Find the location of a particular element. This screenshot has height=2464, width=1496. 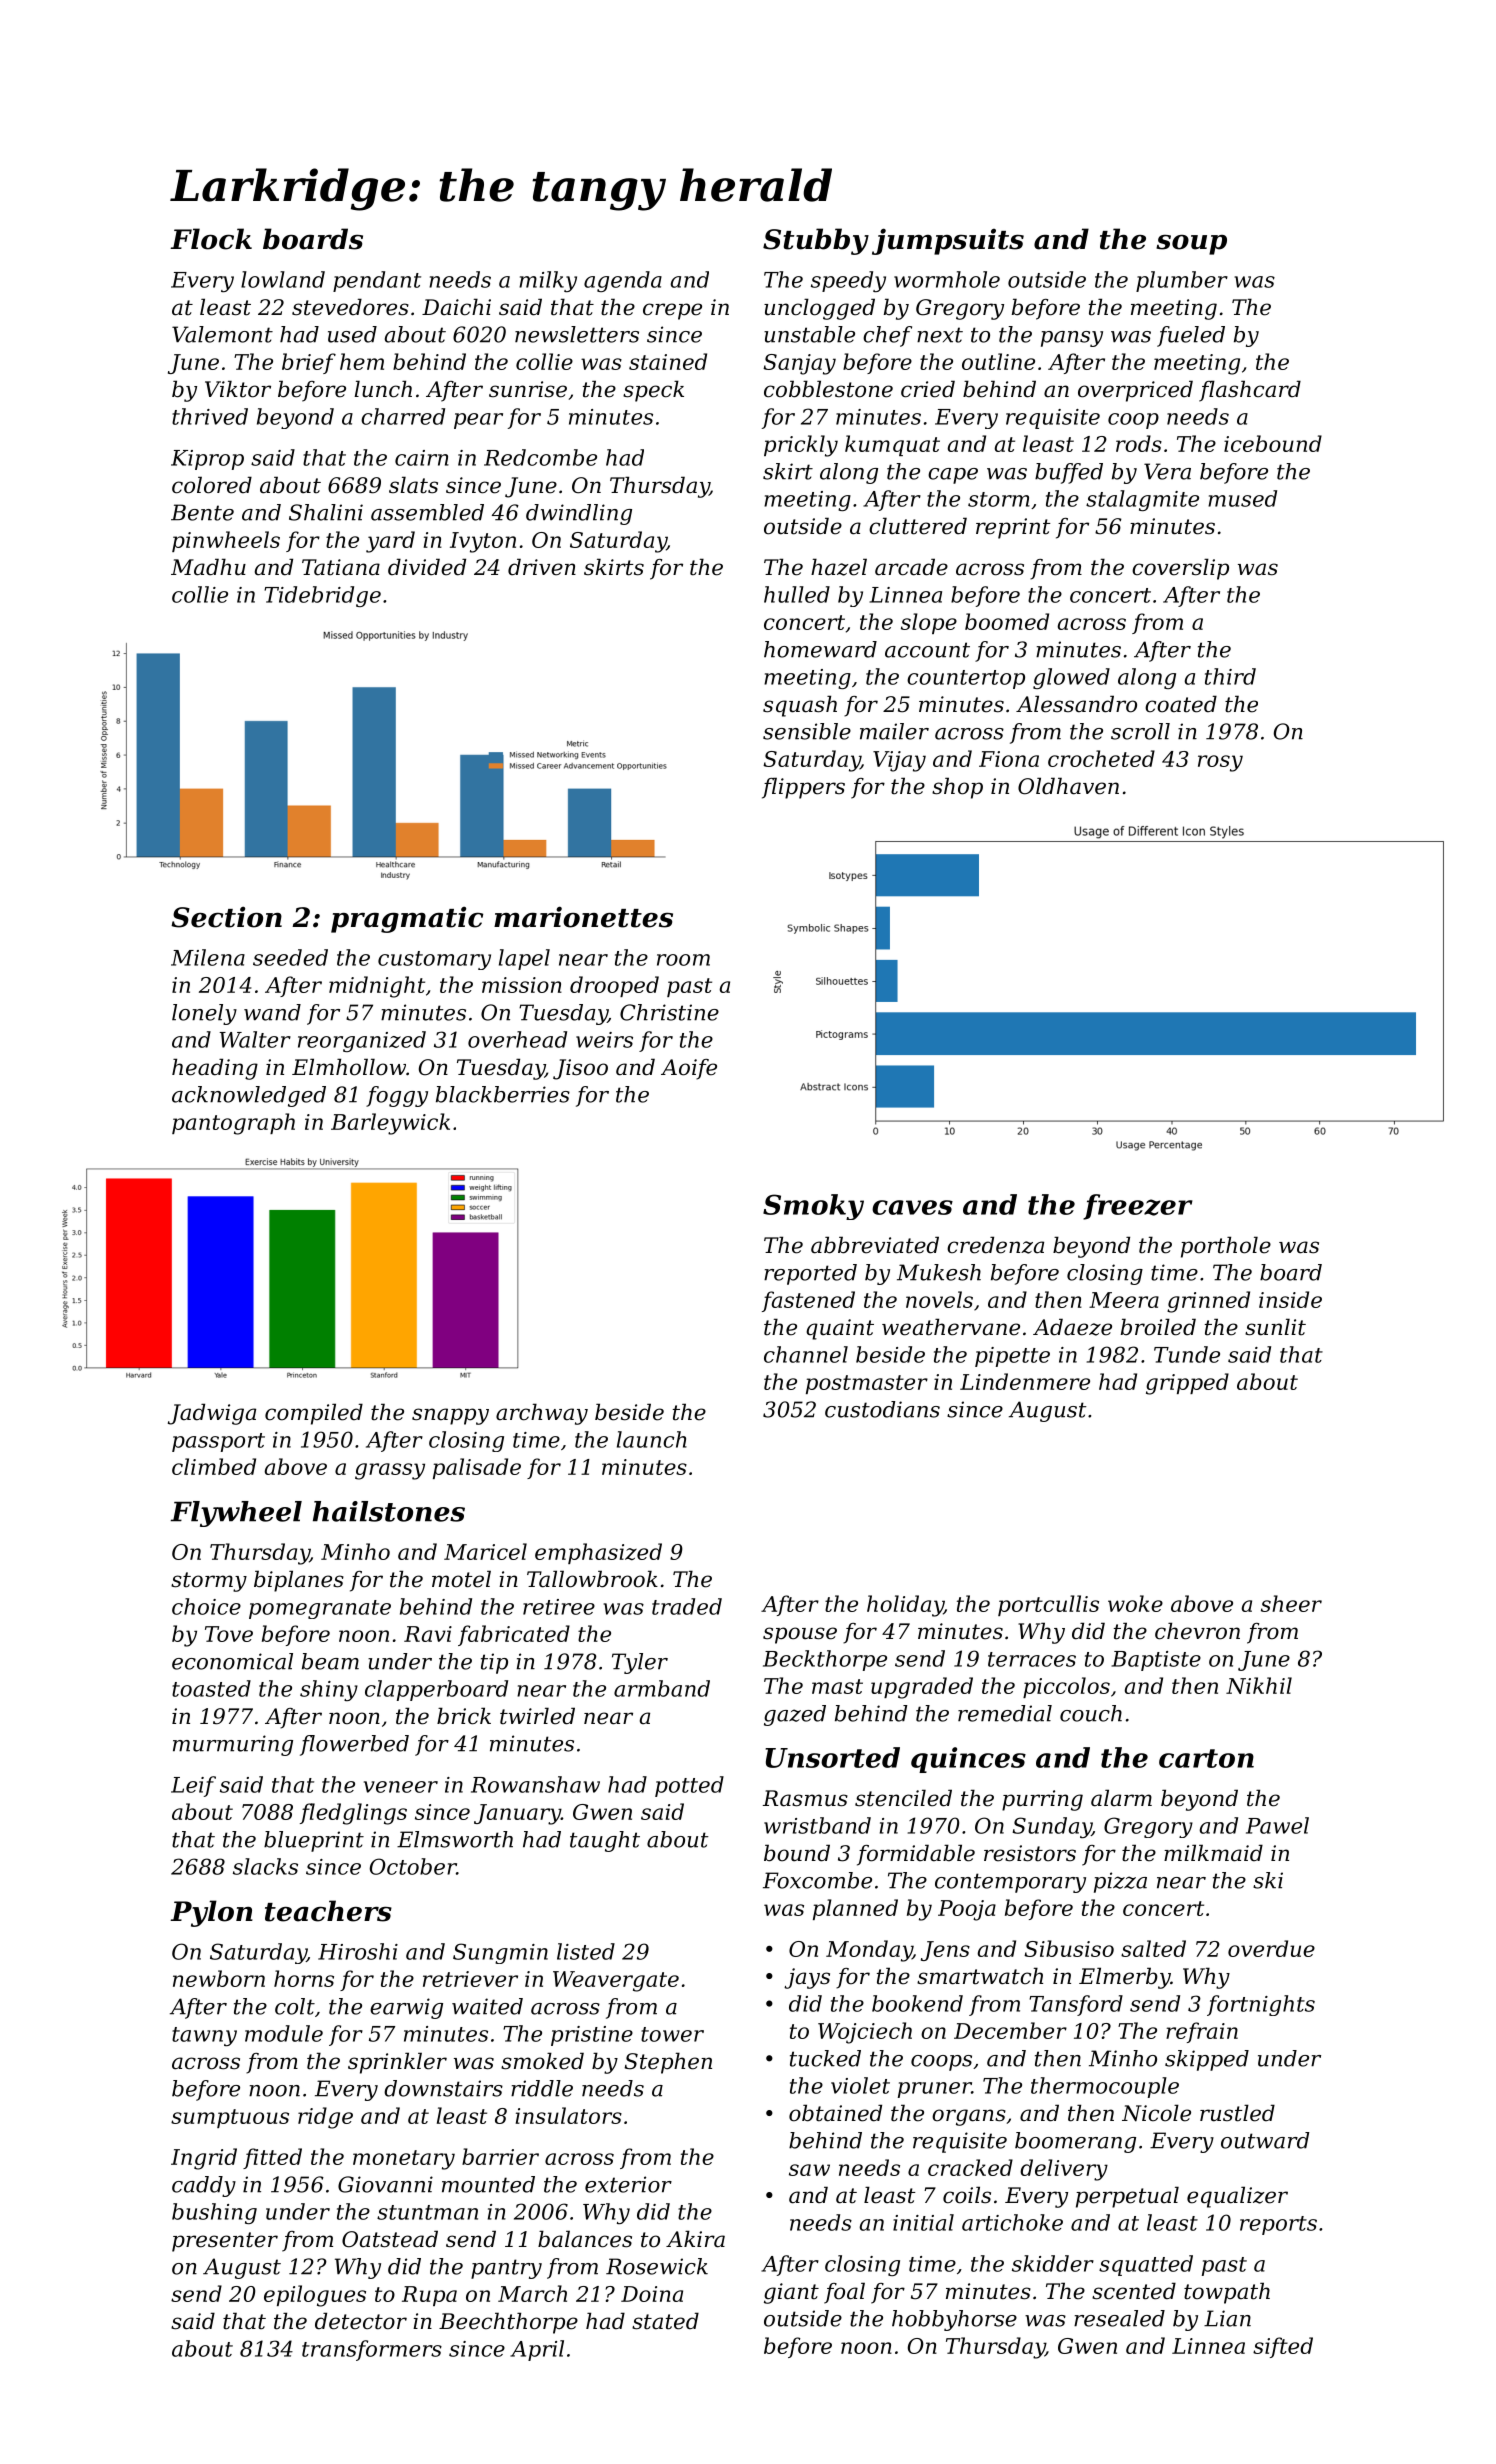

flashcard is located at coordinates (1250, 391).
